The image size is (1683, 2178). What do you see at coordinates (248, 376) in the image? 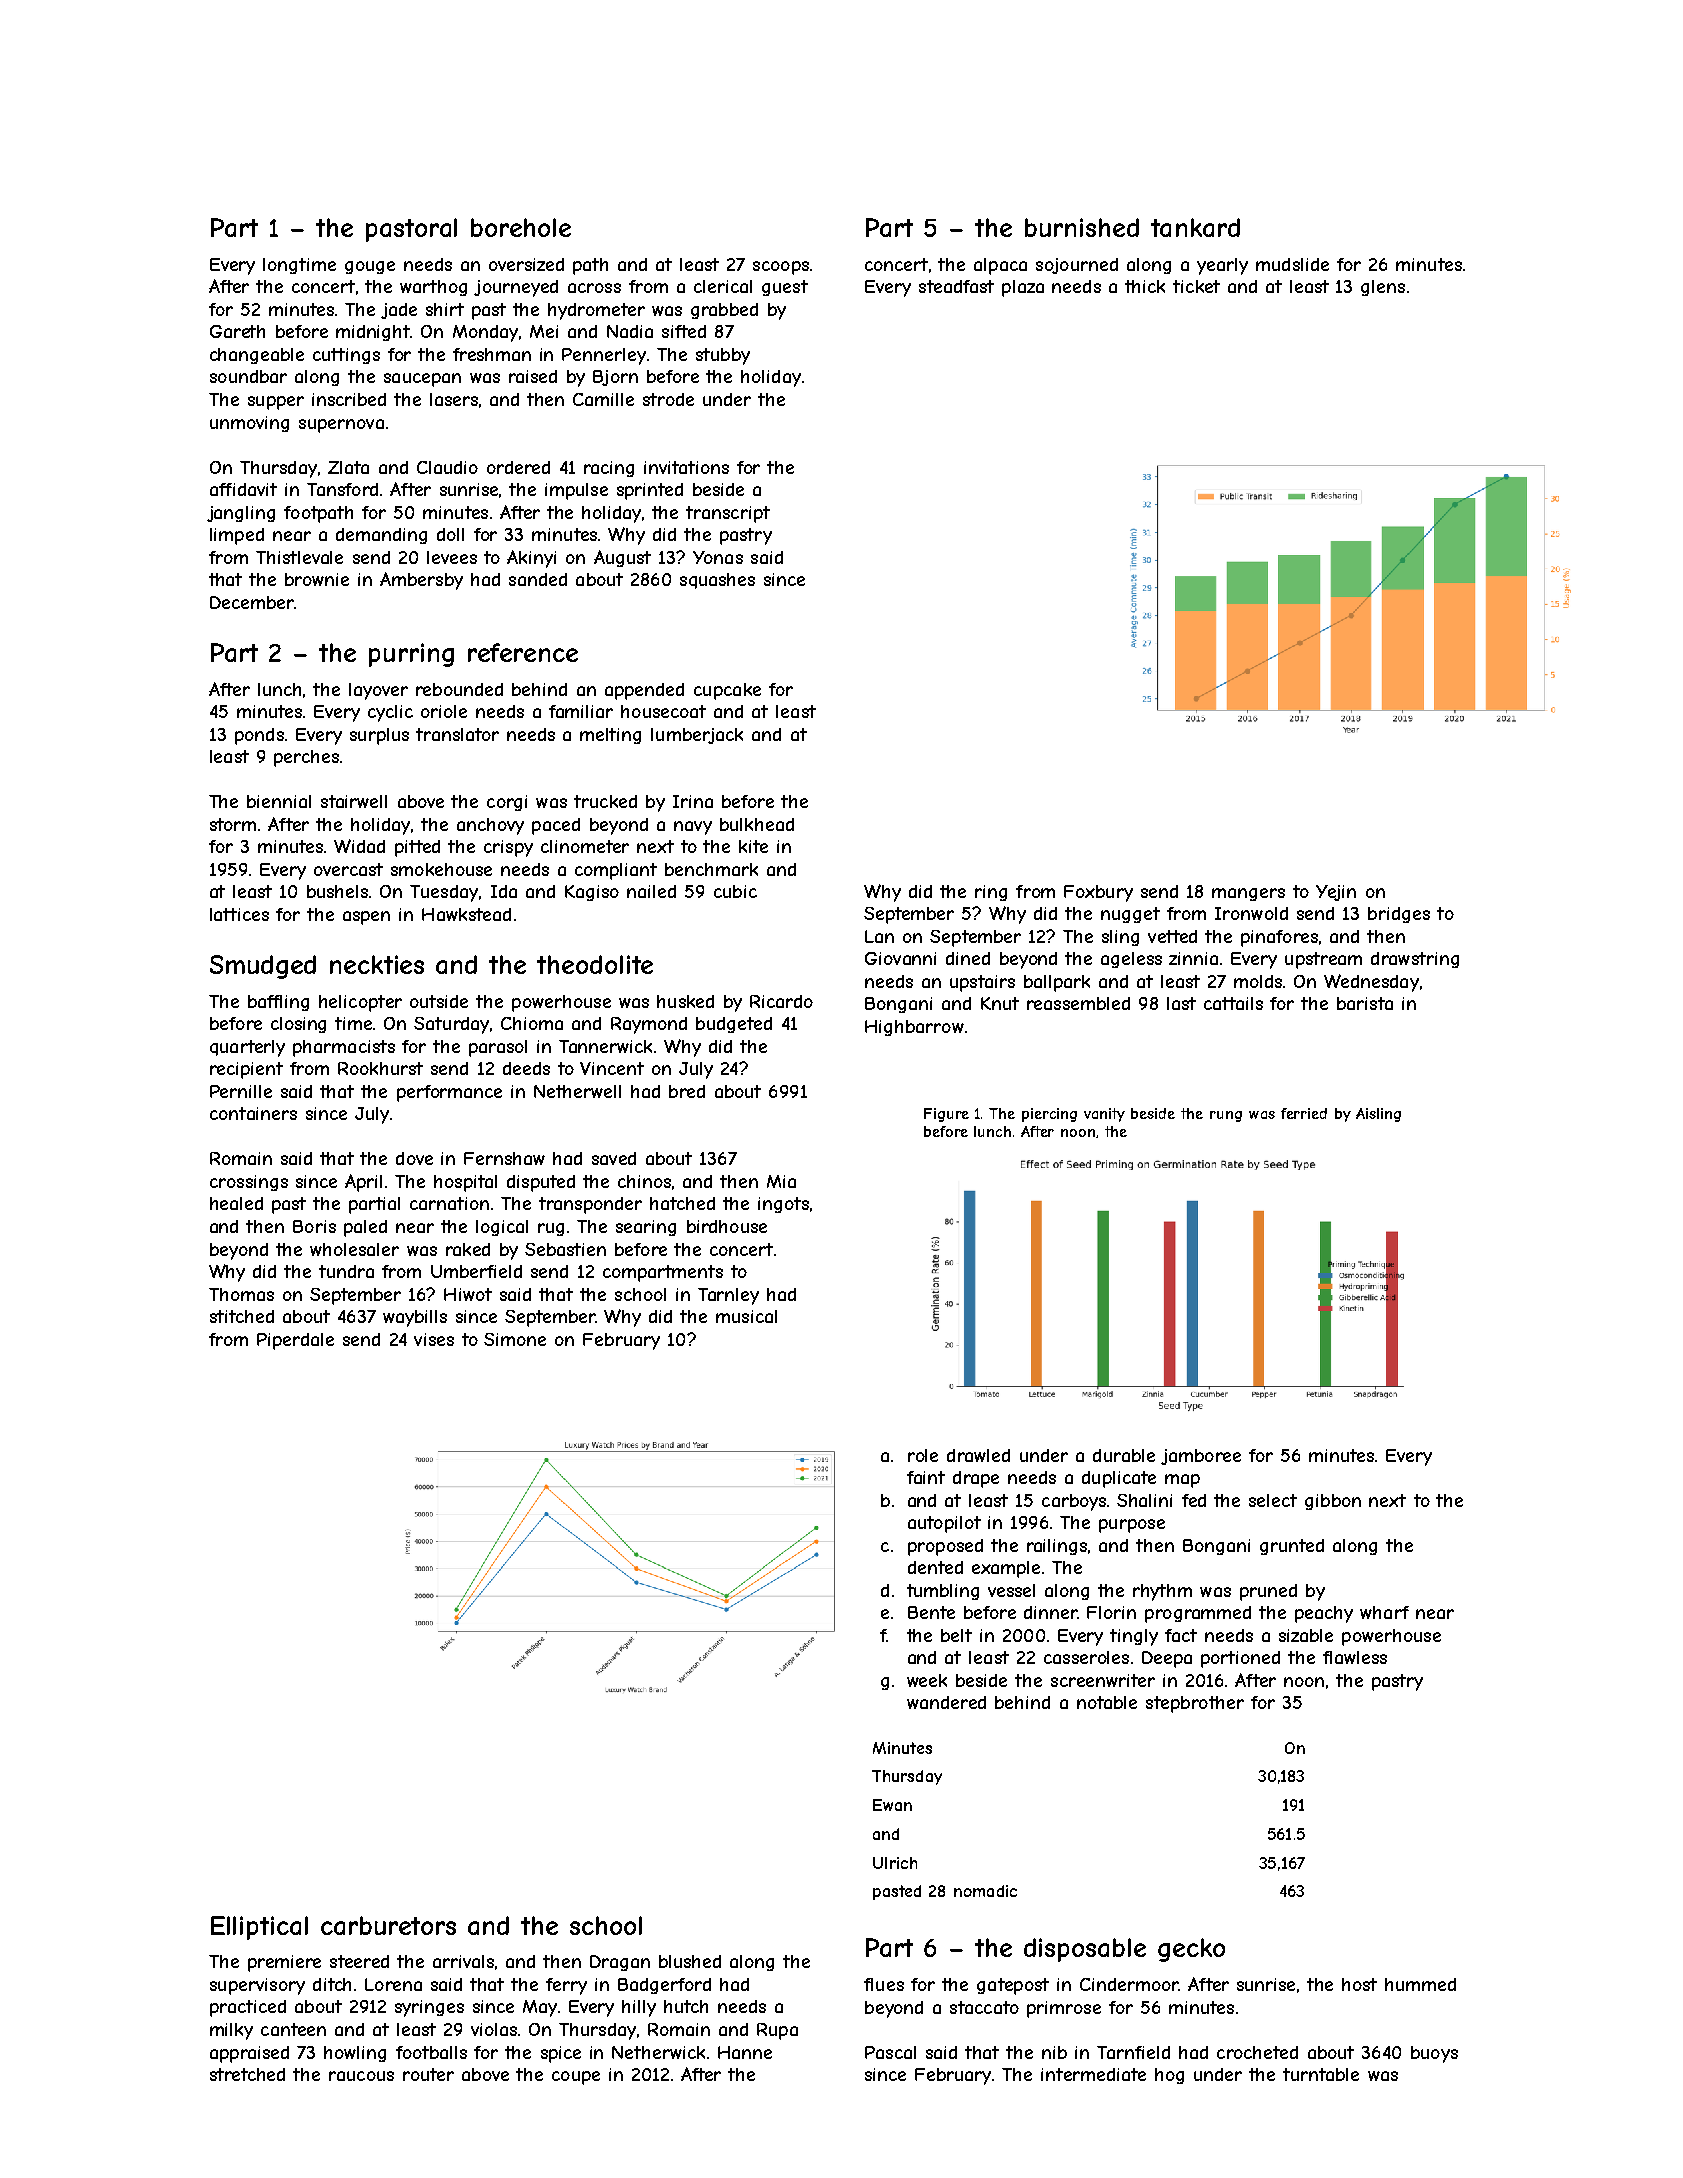
I see `soundbar` at bounding box center [248, 376].
